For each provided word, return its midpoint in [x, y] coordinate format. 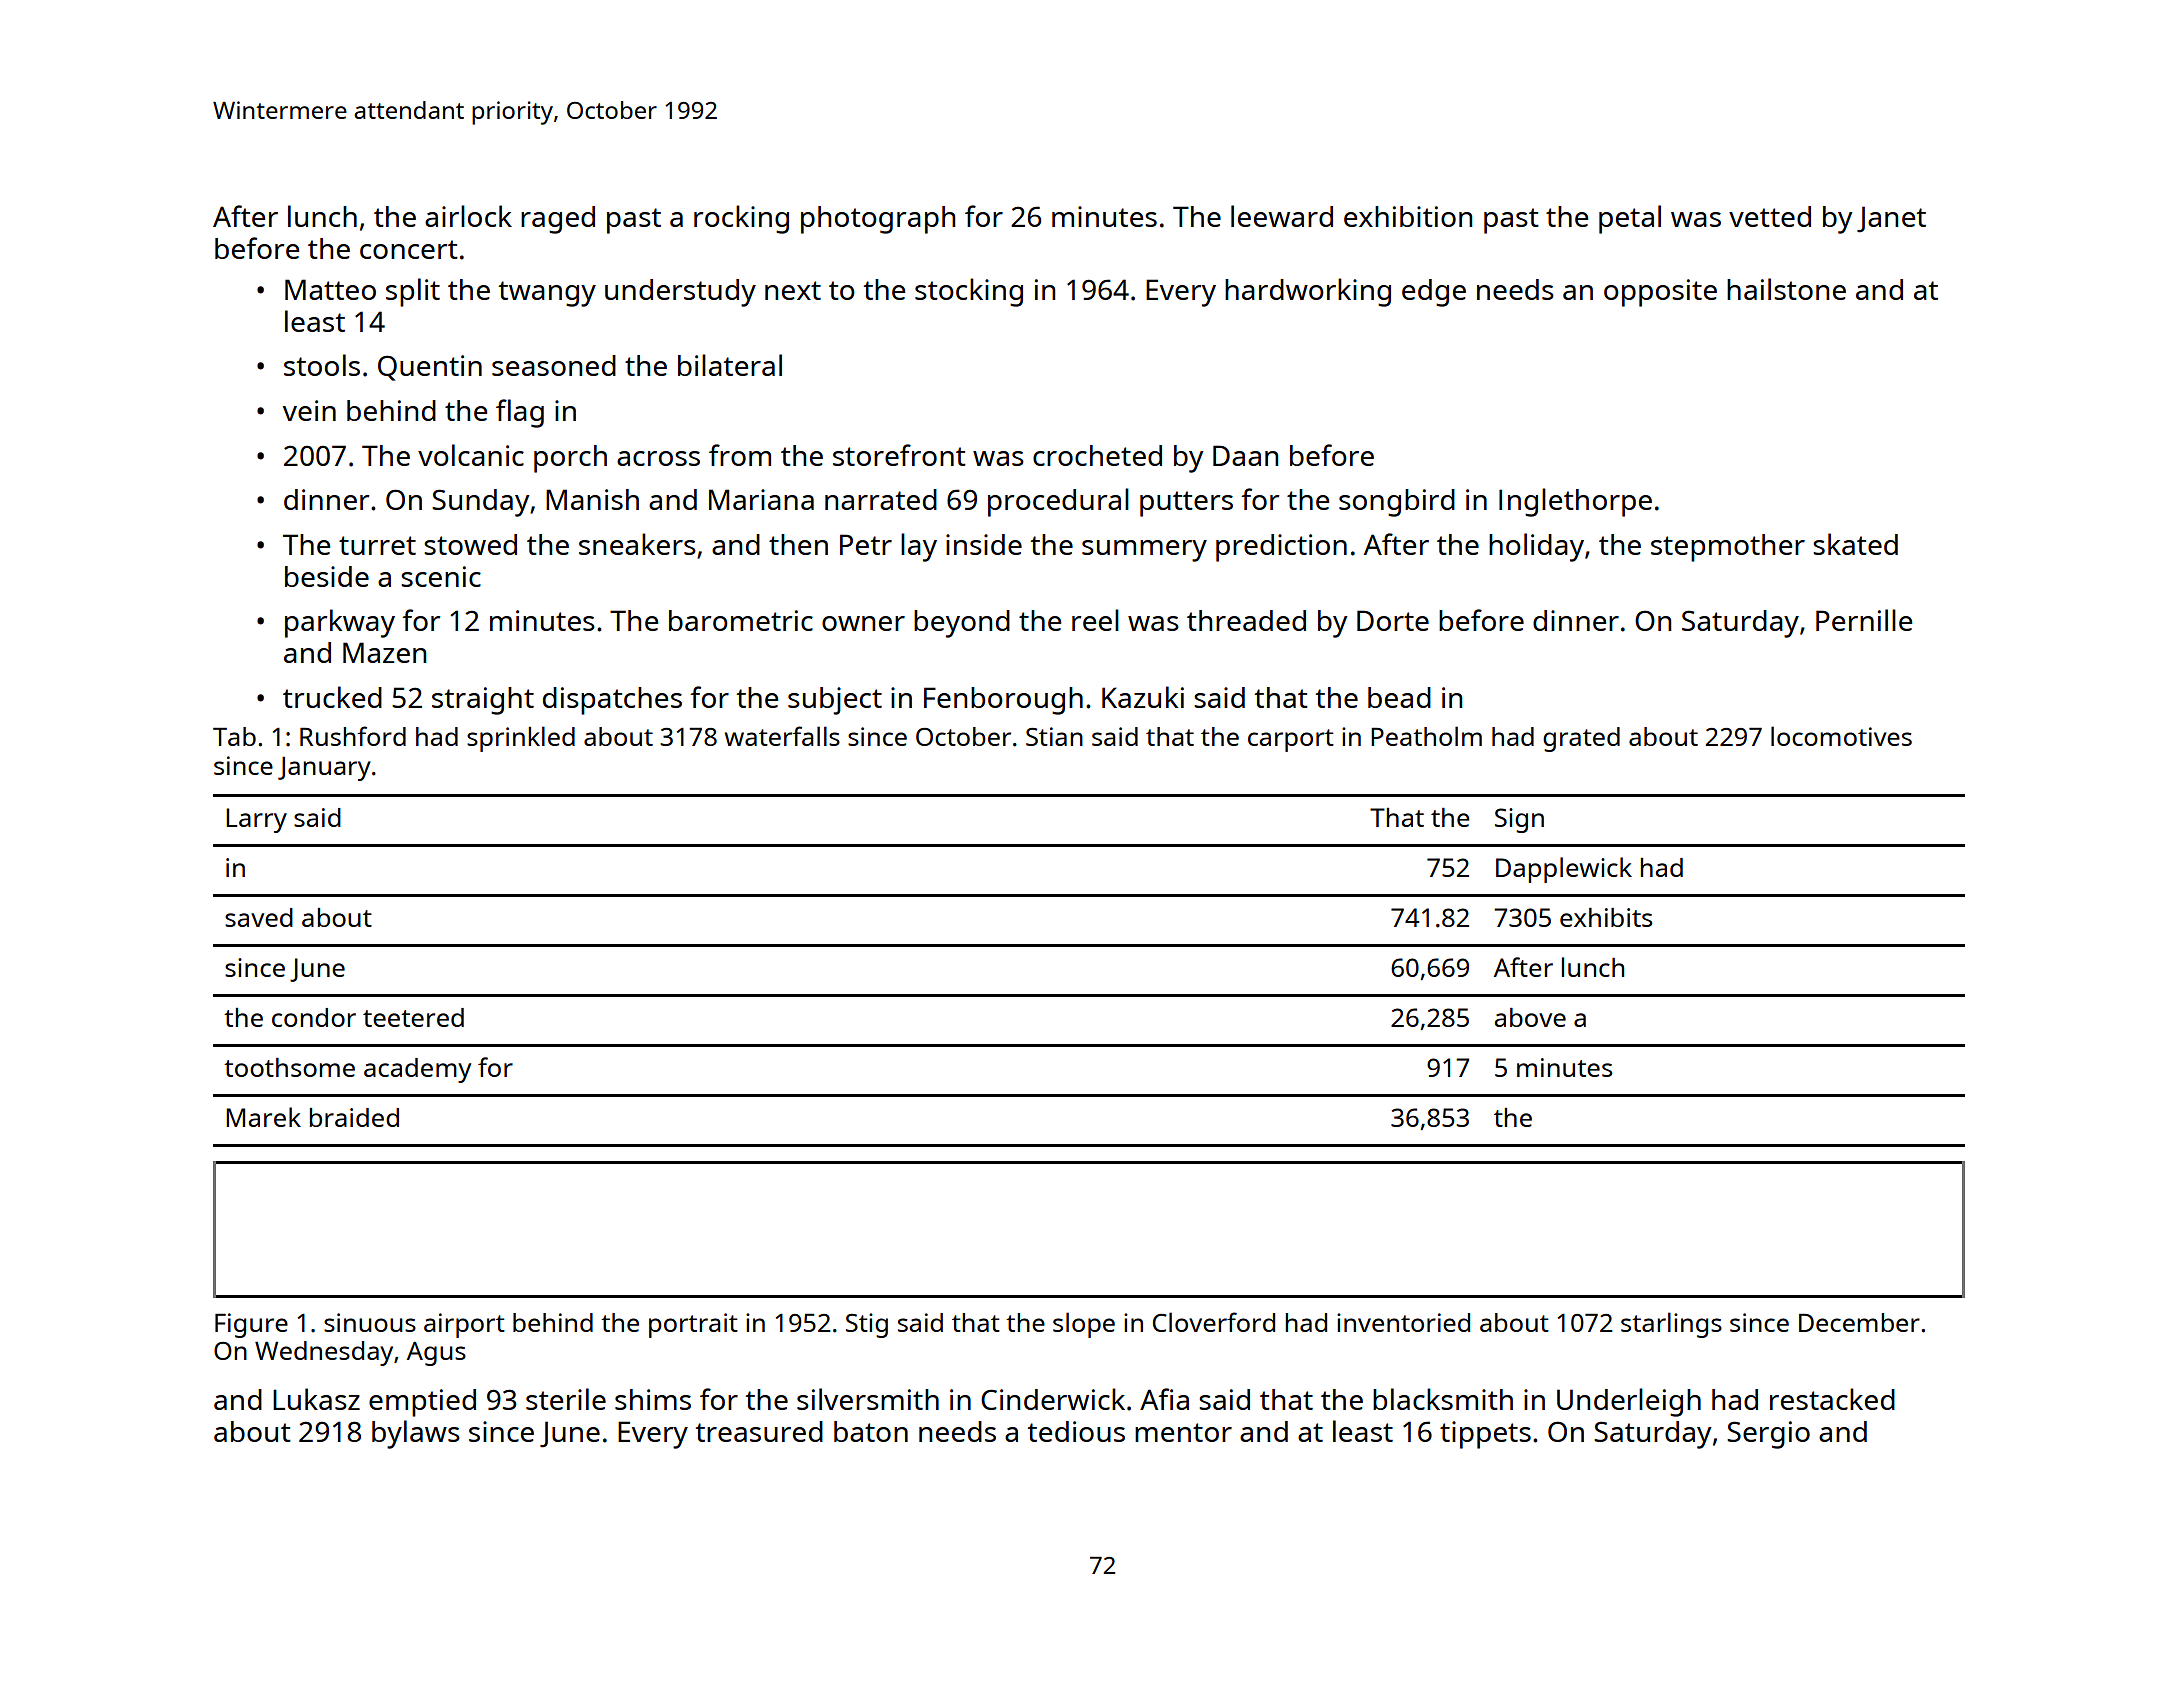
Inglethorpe [1575, 502]
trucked [332, 697]
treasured [759, 1431]
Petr [866, 544]
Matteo [330, 289]
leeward [1282, 216]
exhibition [1408, 216]
